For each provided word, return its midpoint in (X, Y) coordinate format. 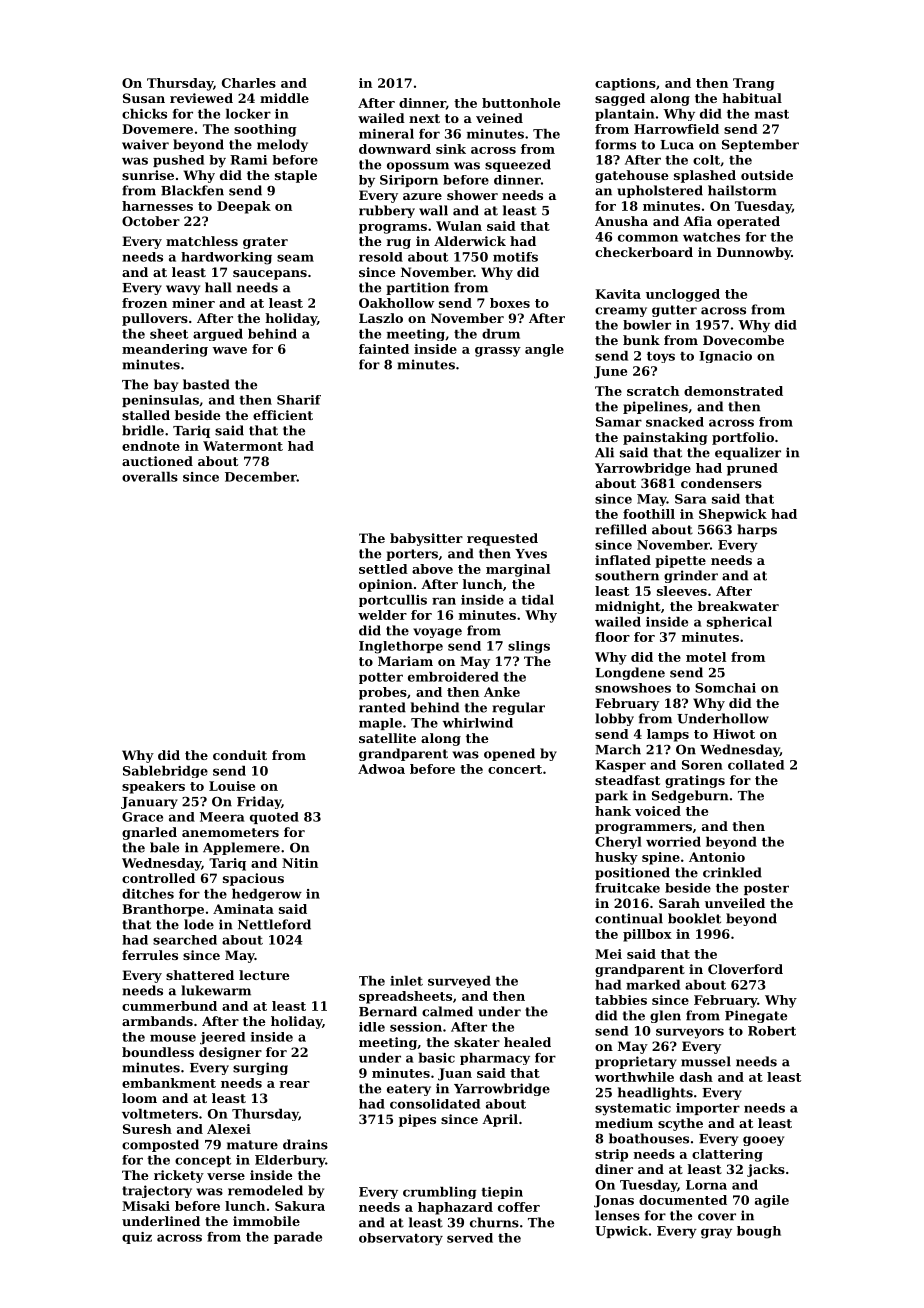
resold (381, 257)
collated (756, 765)
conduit (240, 755)
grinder (691, 576)
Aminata (243, 909)
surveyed (459, 982)
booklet (694, 918)
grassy (498, 352)
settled (383, 569)
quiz (137, 1238)
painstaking (665, 438)
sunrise (148, 175)
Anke (502, 692)
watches (711, 237)
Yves (531, 554)
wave (229, 350)
